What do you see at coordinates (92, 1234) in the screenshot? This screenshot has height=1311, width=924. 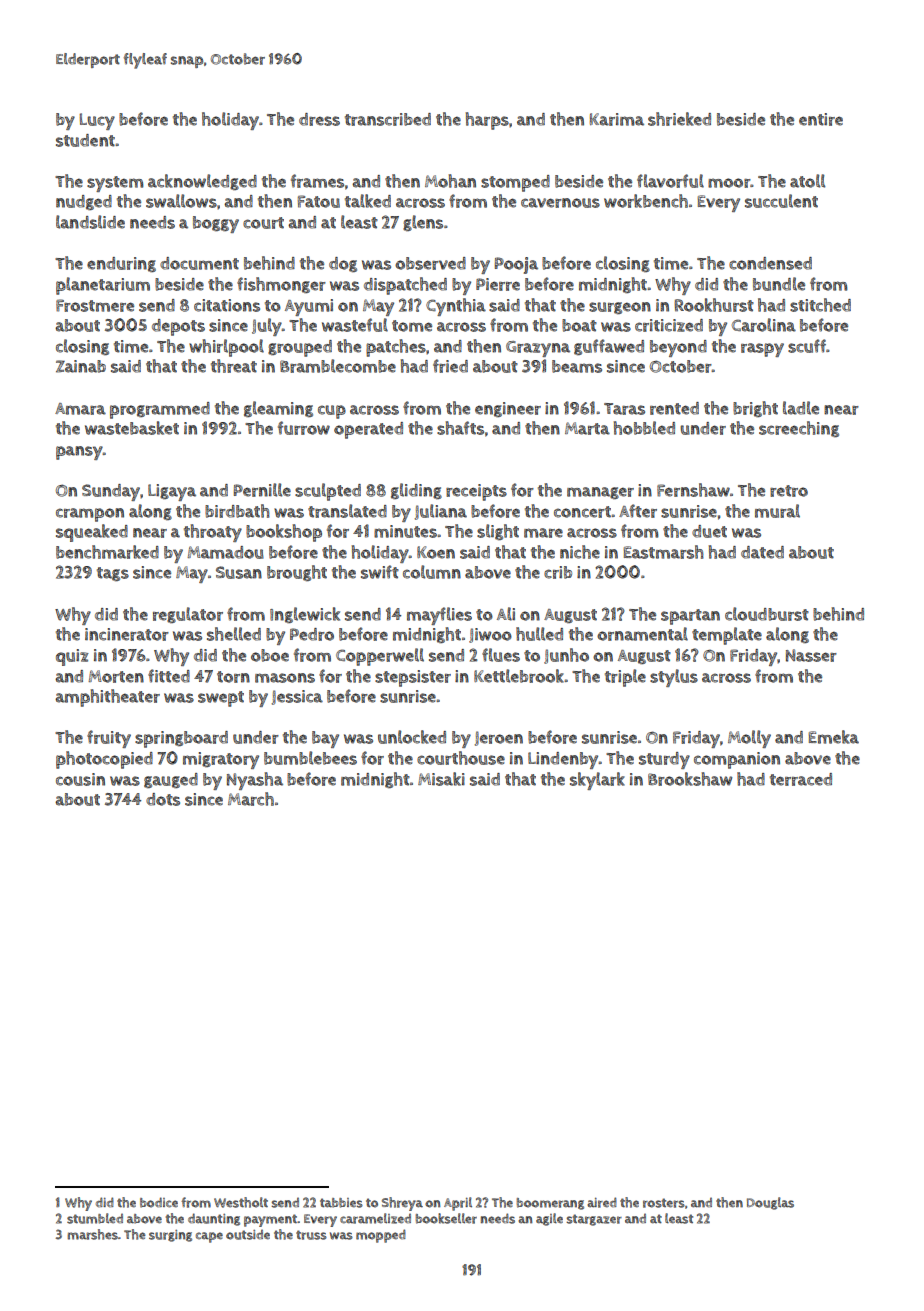 I see `marshes` at bounding box center [92, 1234].
